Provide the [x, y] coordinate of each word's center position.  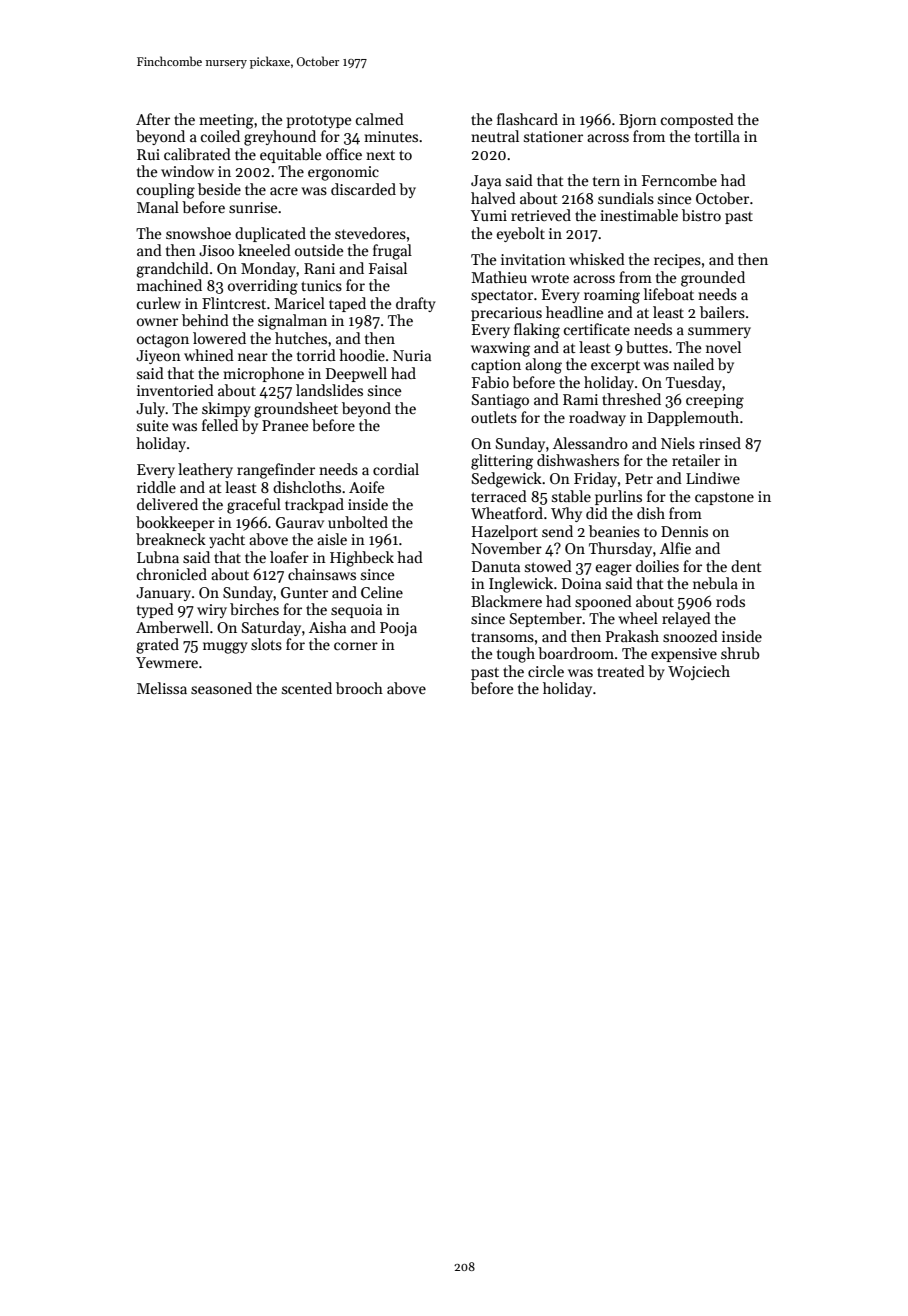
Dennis [684, 531]
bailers [722, 312]
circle [546, 671]
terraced [499, 496]
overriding [263, 287]
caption [496, 366]
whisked [597, 259]
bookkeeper [175, 523]
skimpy [226, 409]
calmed [380, 119]
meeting [226, 121]
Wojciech [699, 672]
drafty [416, 304]
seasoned [221, 688]
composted [697, 120]
